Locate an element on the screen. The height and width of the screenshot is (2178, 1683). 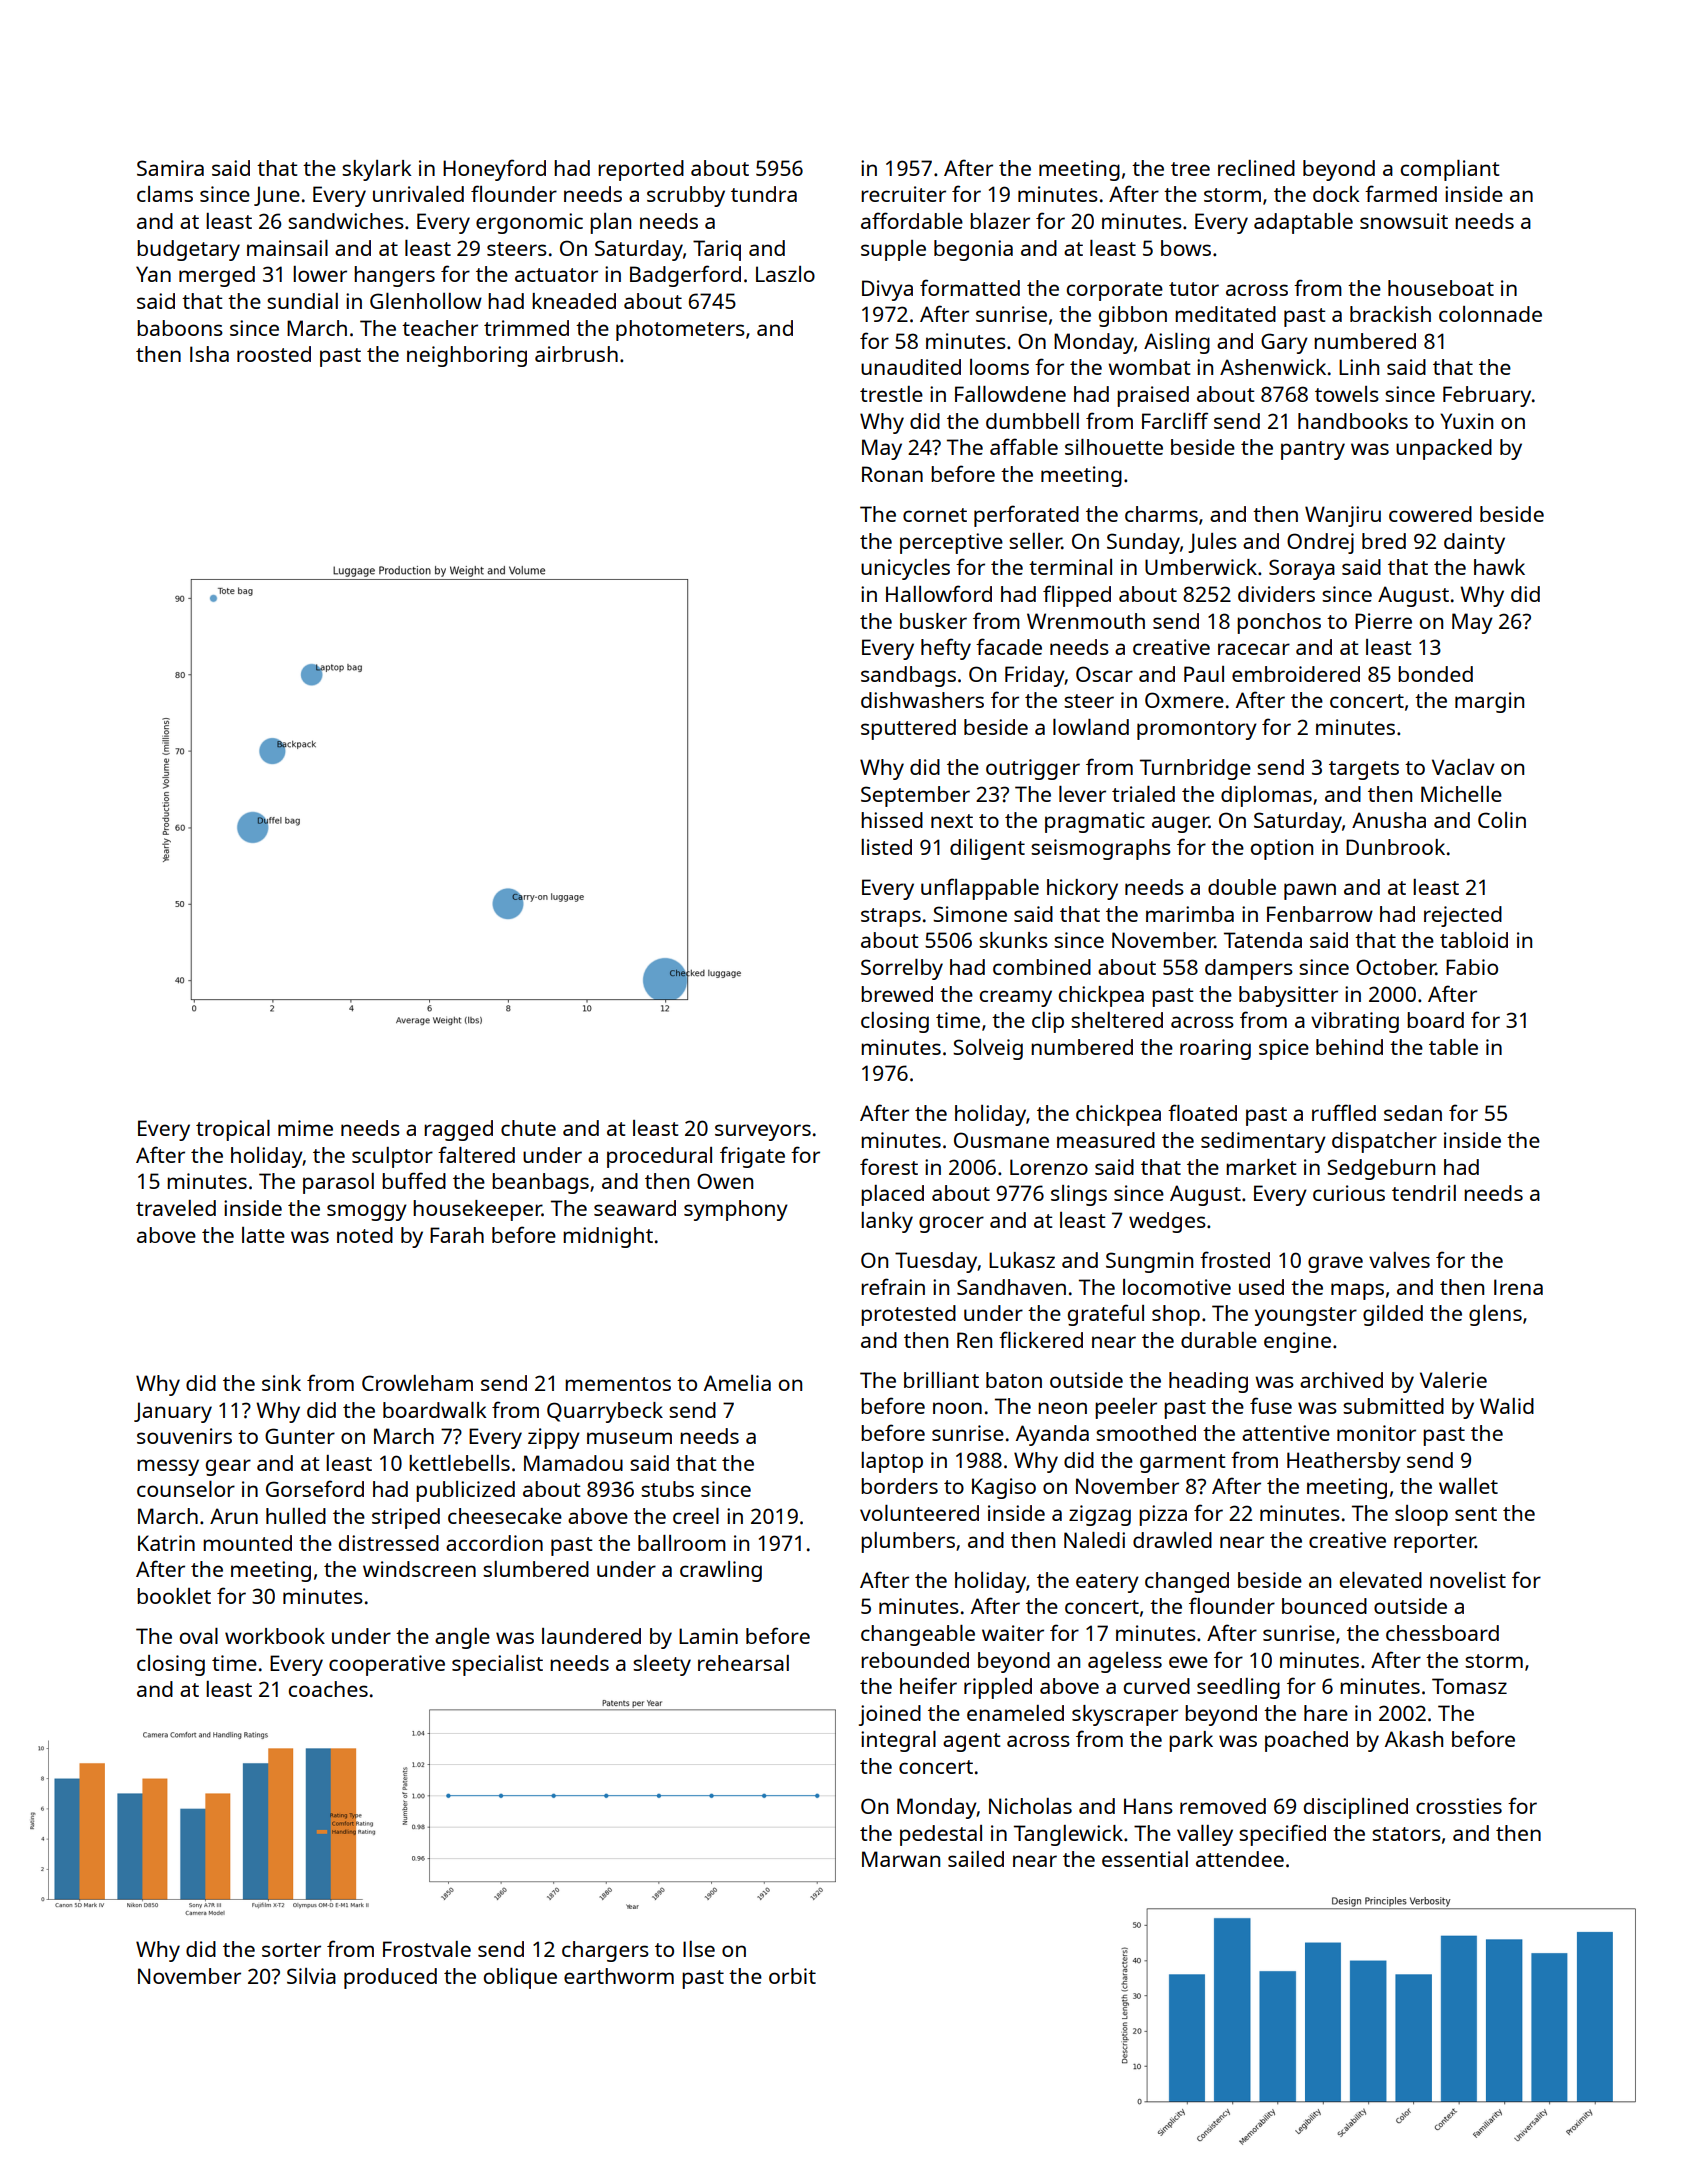
symphony is located at coordinates (736, 1210).
